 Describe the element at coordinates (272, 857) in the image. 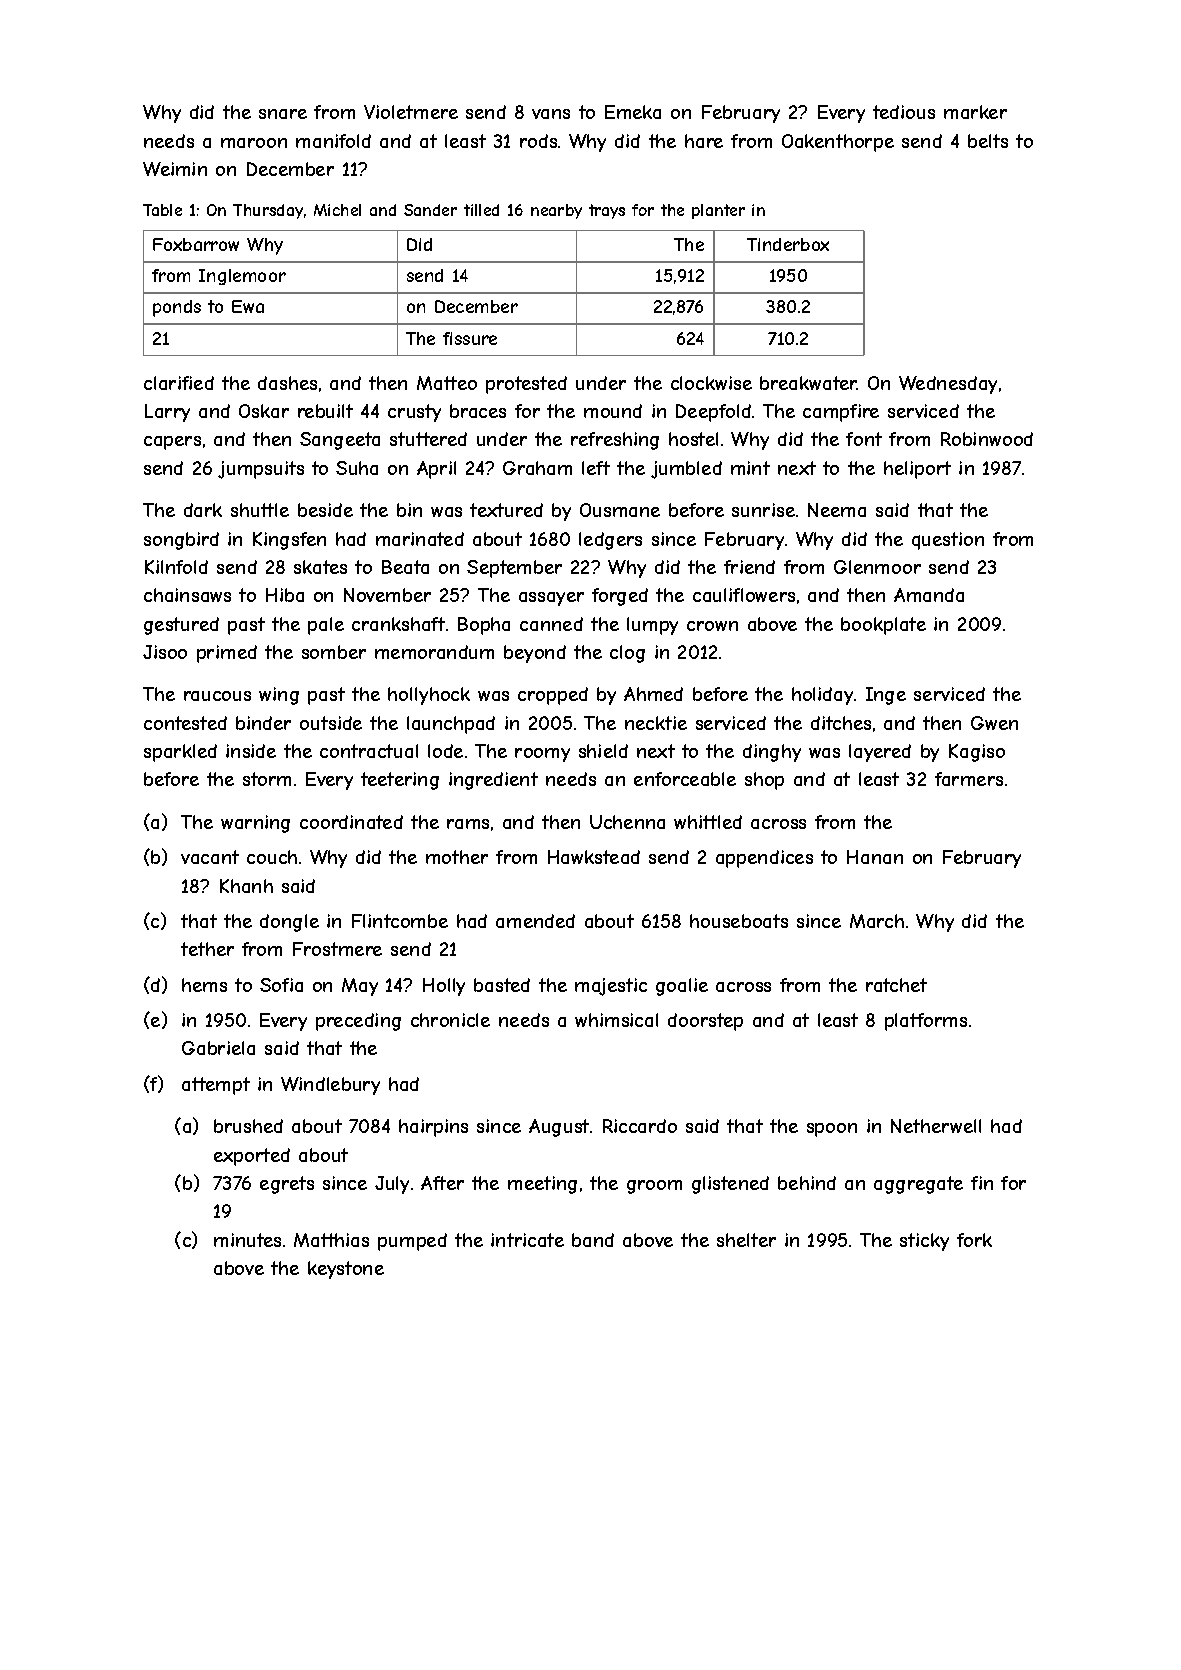

I see `couch` at that location.
